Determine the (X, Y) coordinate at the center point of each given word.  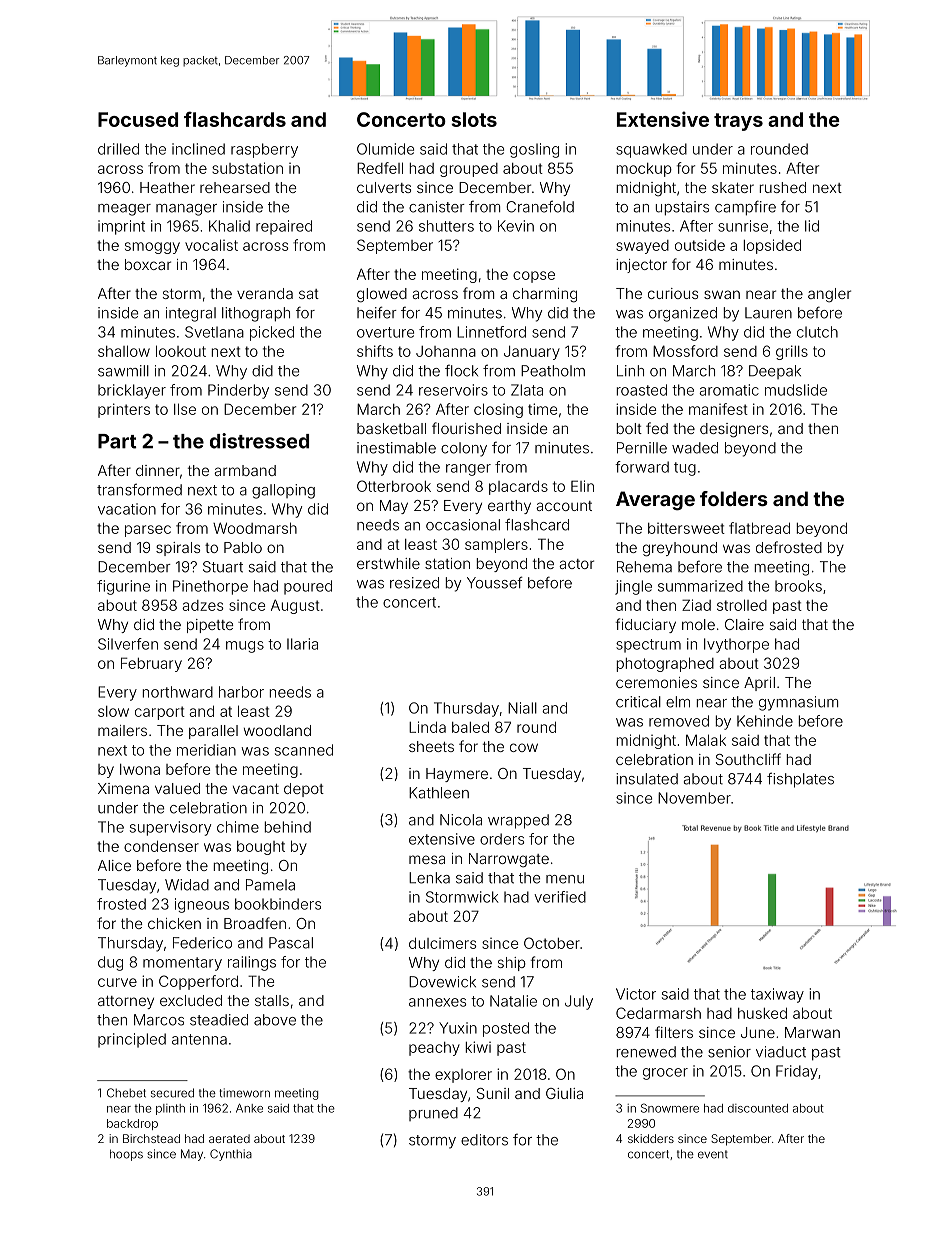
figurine (123, 587)
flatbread (759, 528)
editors (484, 1140)
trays (738, 122)
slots (474, 119)
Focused (138, 119)
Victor (636, 994)
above (275, 1020)
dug (110, 963)
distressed (259, 441)
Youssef (495, 582)
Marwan (812, 1032)
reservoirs (453, 390)
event (713, 1154)
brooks (798, 586)
